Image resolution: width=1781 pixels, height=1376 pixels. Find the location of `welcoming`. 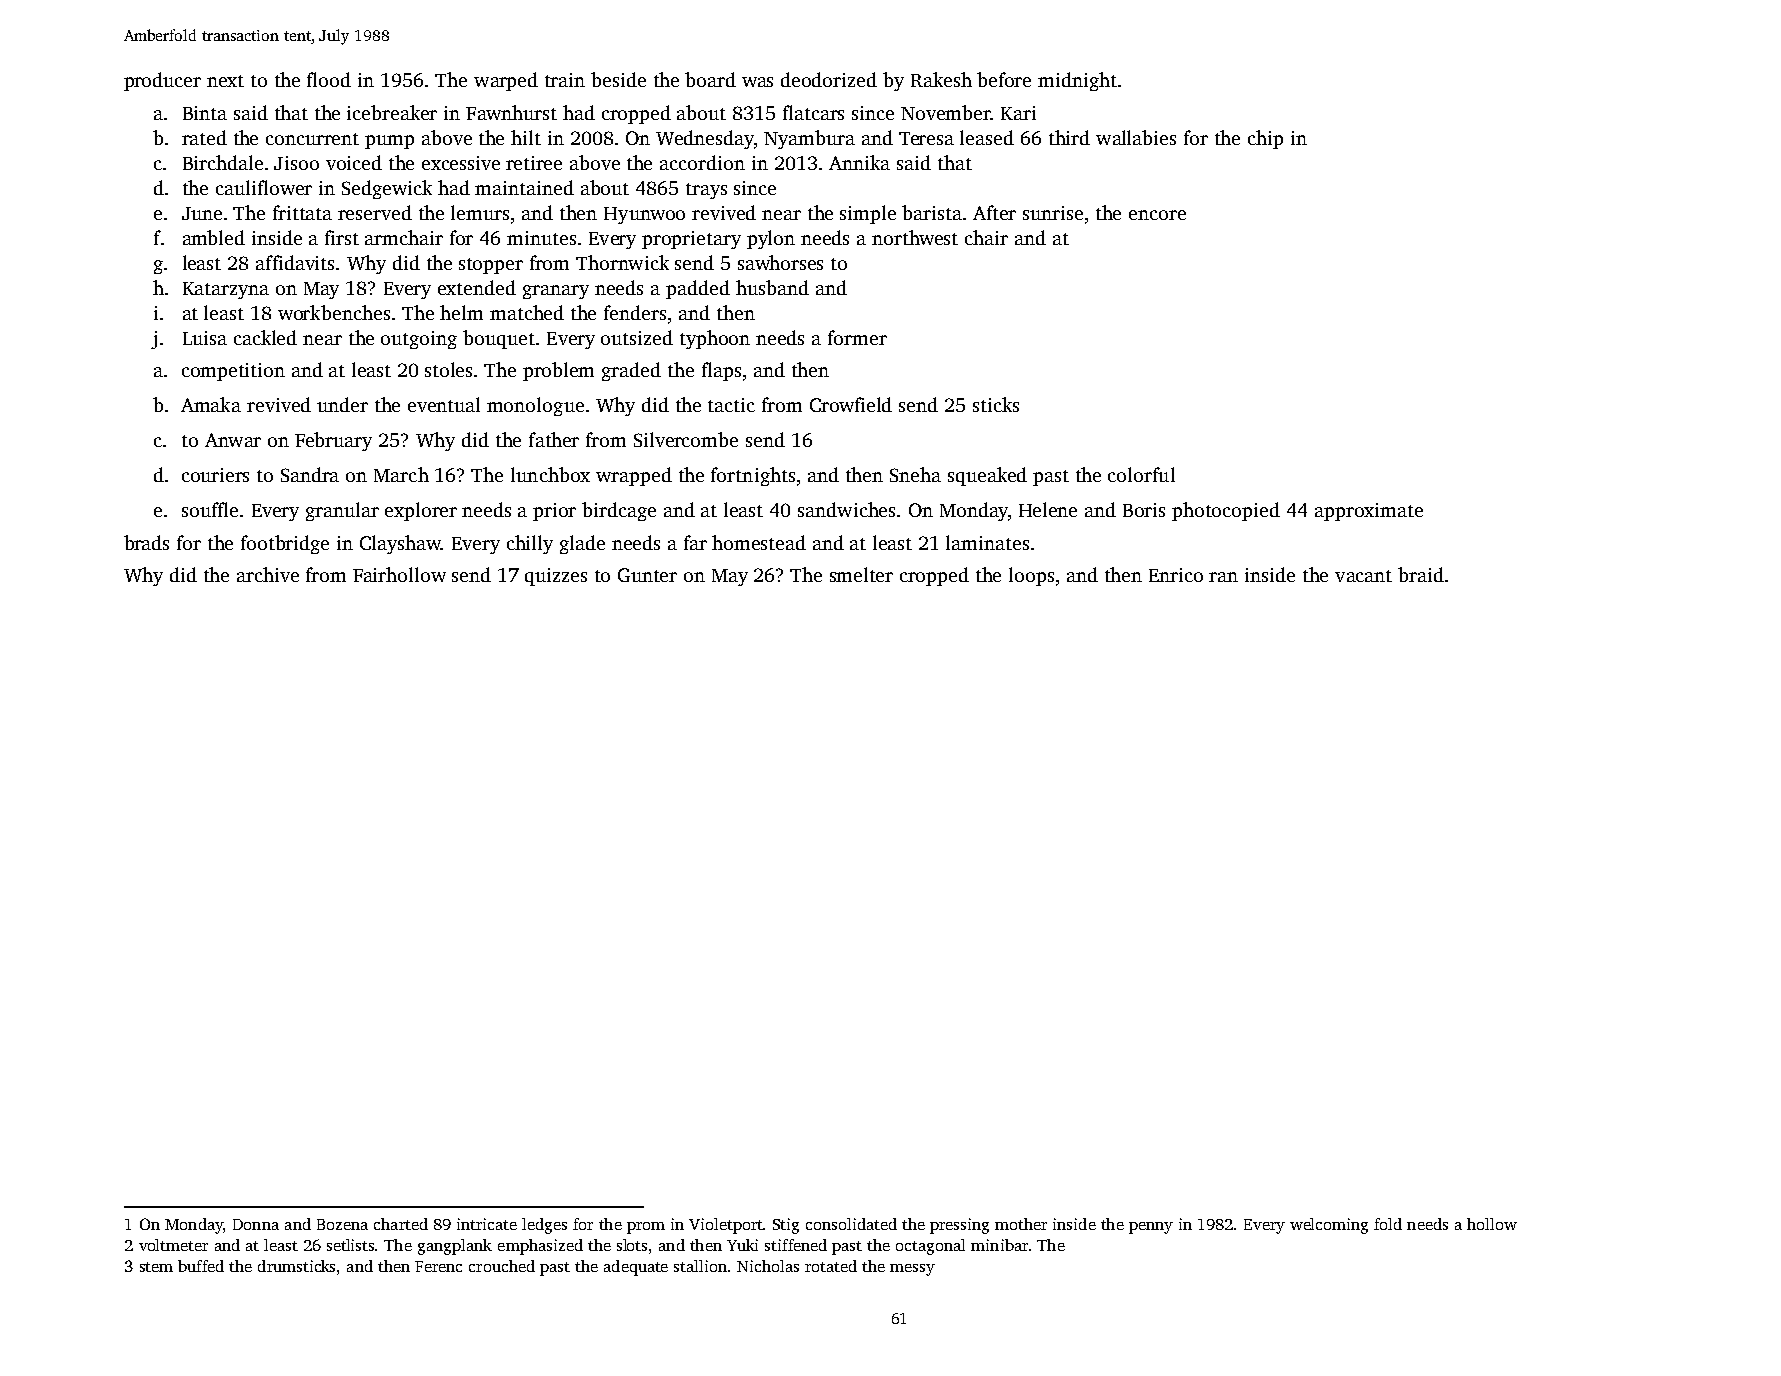

welcoming is located at coordinates (1329, 1226).
